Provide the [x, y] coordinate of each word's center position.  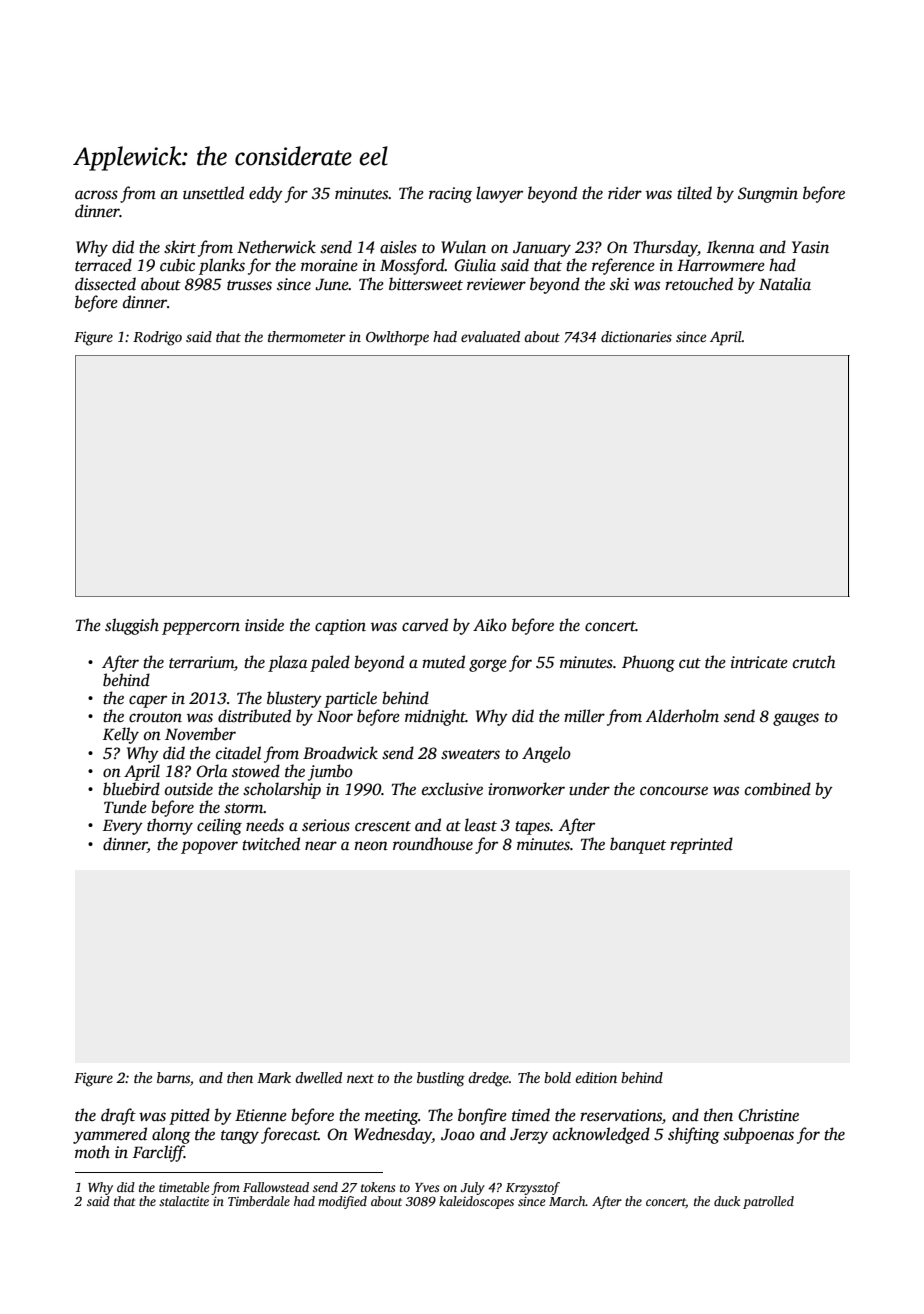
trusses [249, 285]
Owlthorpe [397, 338]
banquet [638, 845]
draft [118, 1116]
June [332, 284]
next [360, 1078]
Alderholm [682, 715]
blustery [294, 699]
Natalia [785, 284]
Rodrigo [157, 338]
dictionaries [636, 336]
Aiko [490, 624]
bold [557, 1077]
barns [173, 1077]
